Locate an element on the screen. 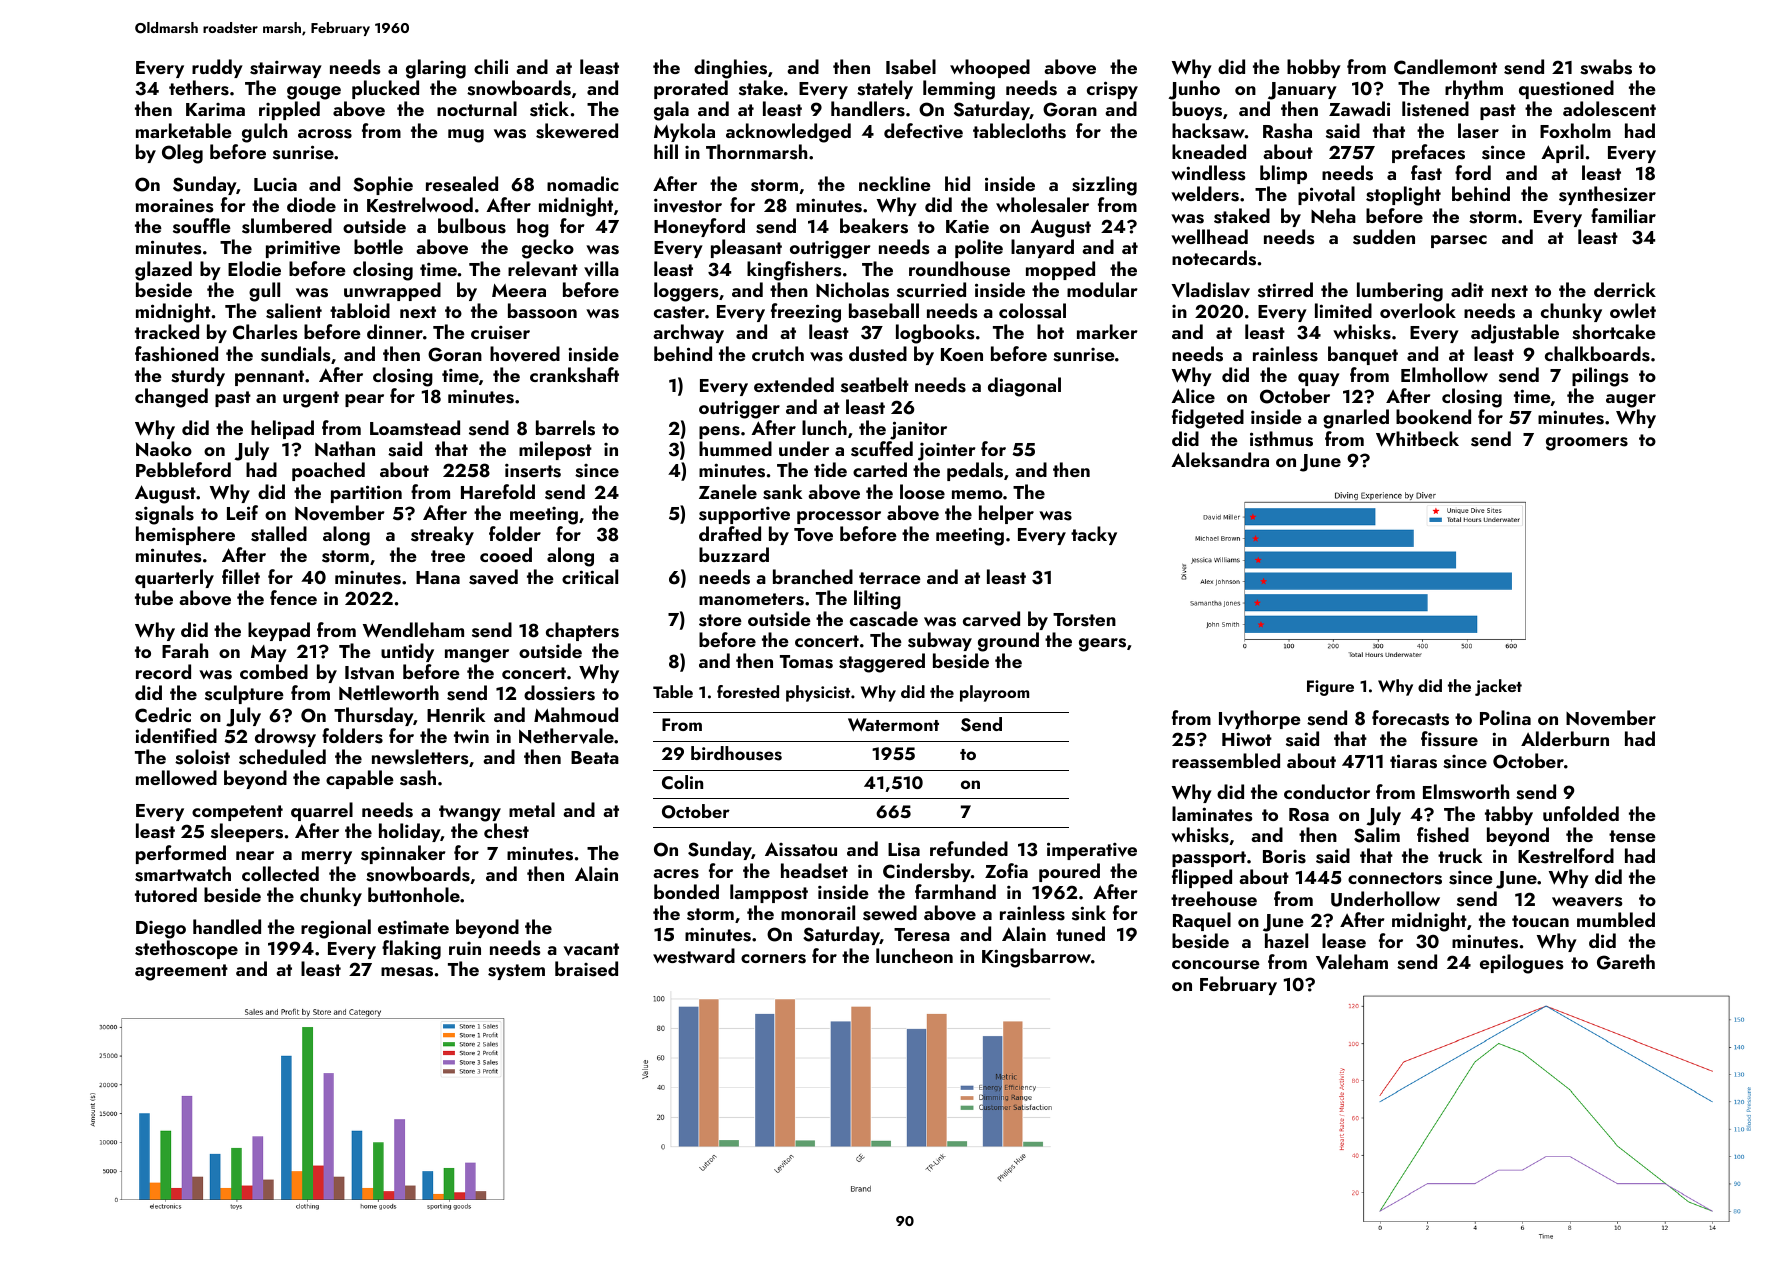 The image size is (1791, 1267). whooped is located at coordinates (990, 68).
